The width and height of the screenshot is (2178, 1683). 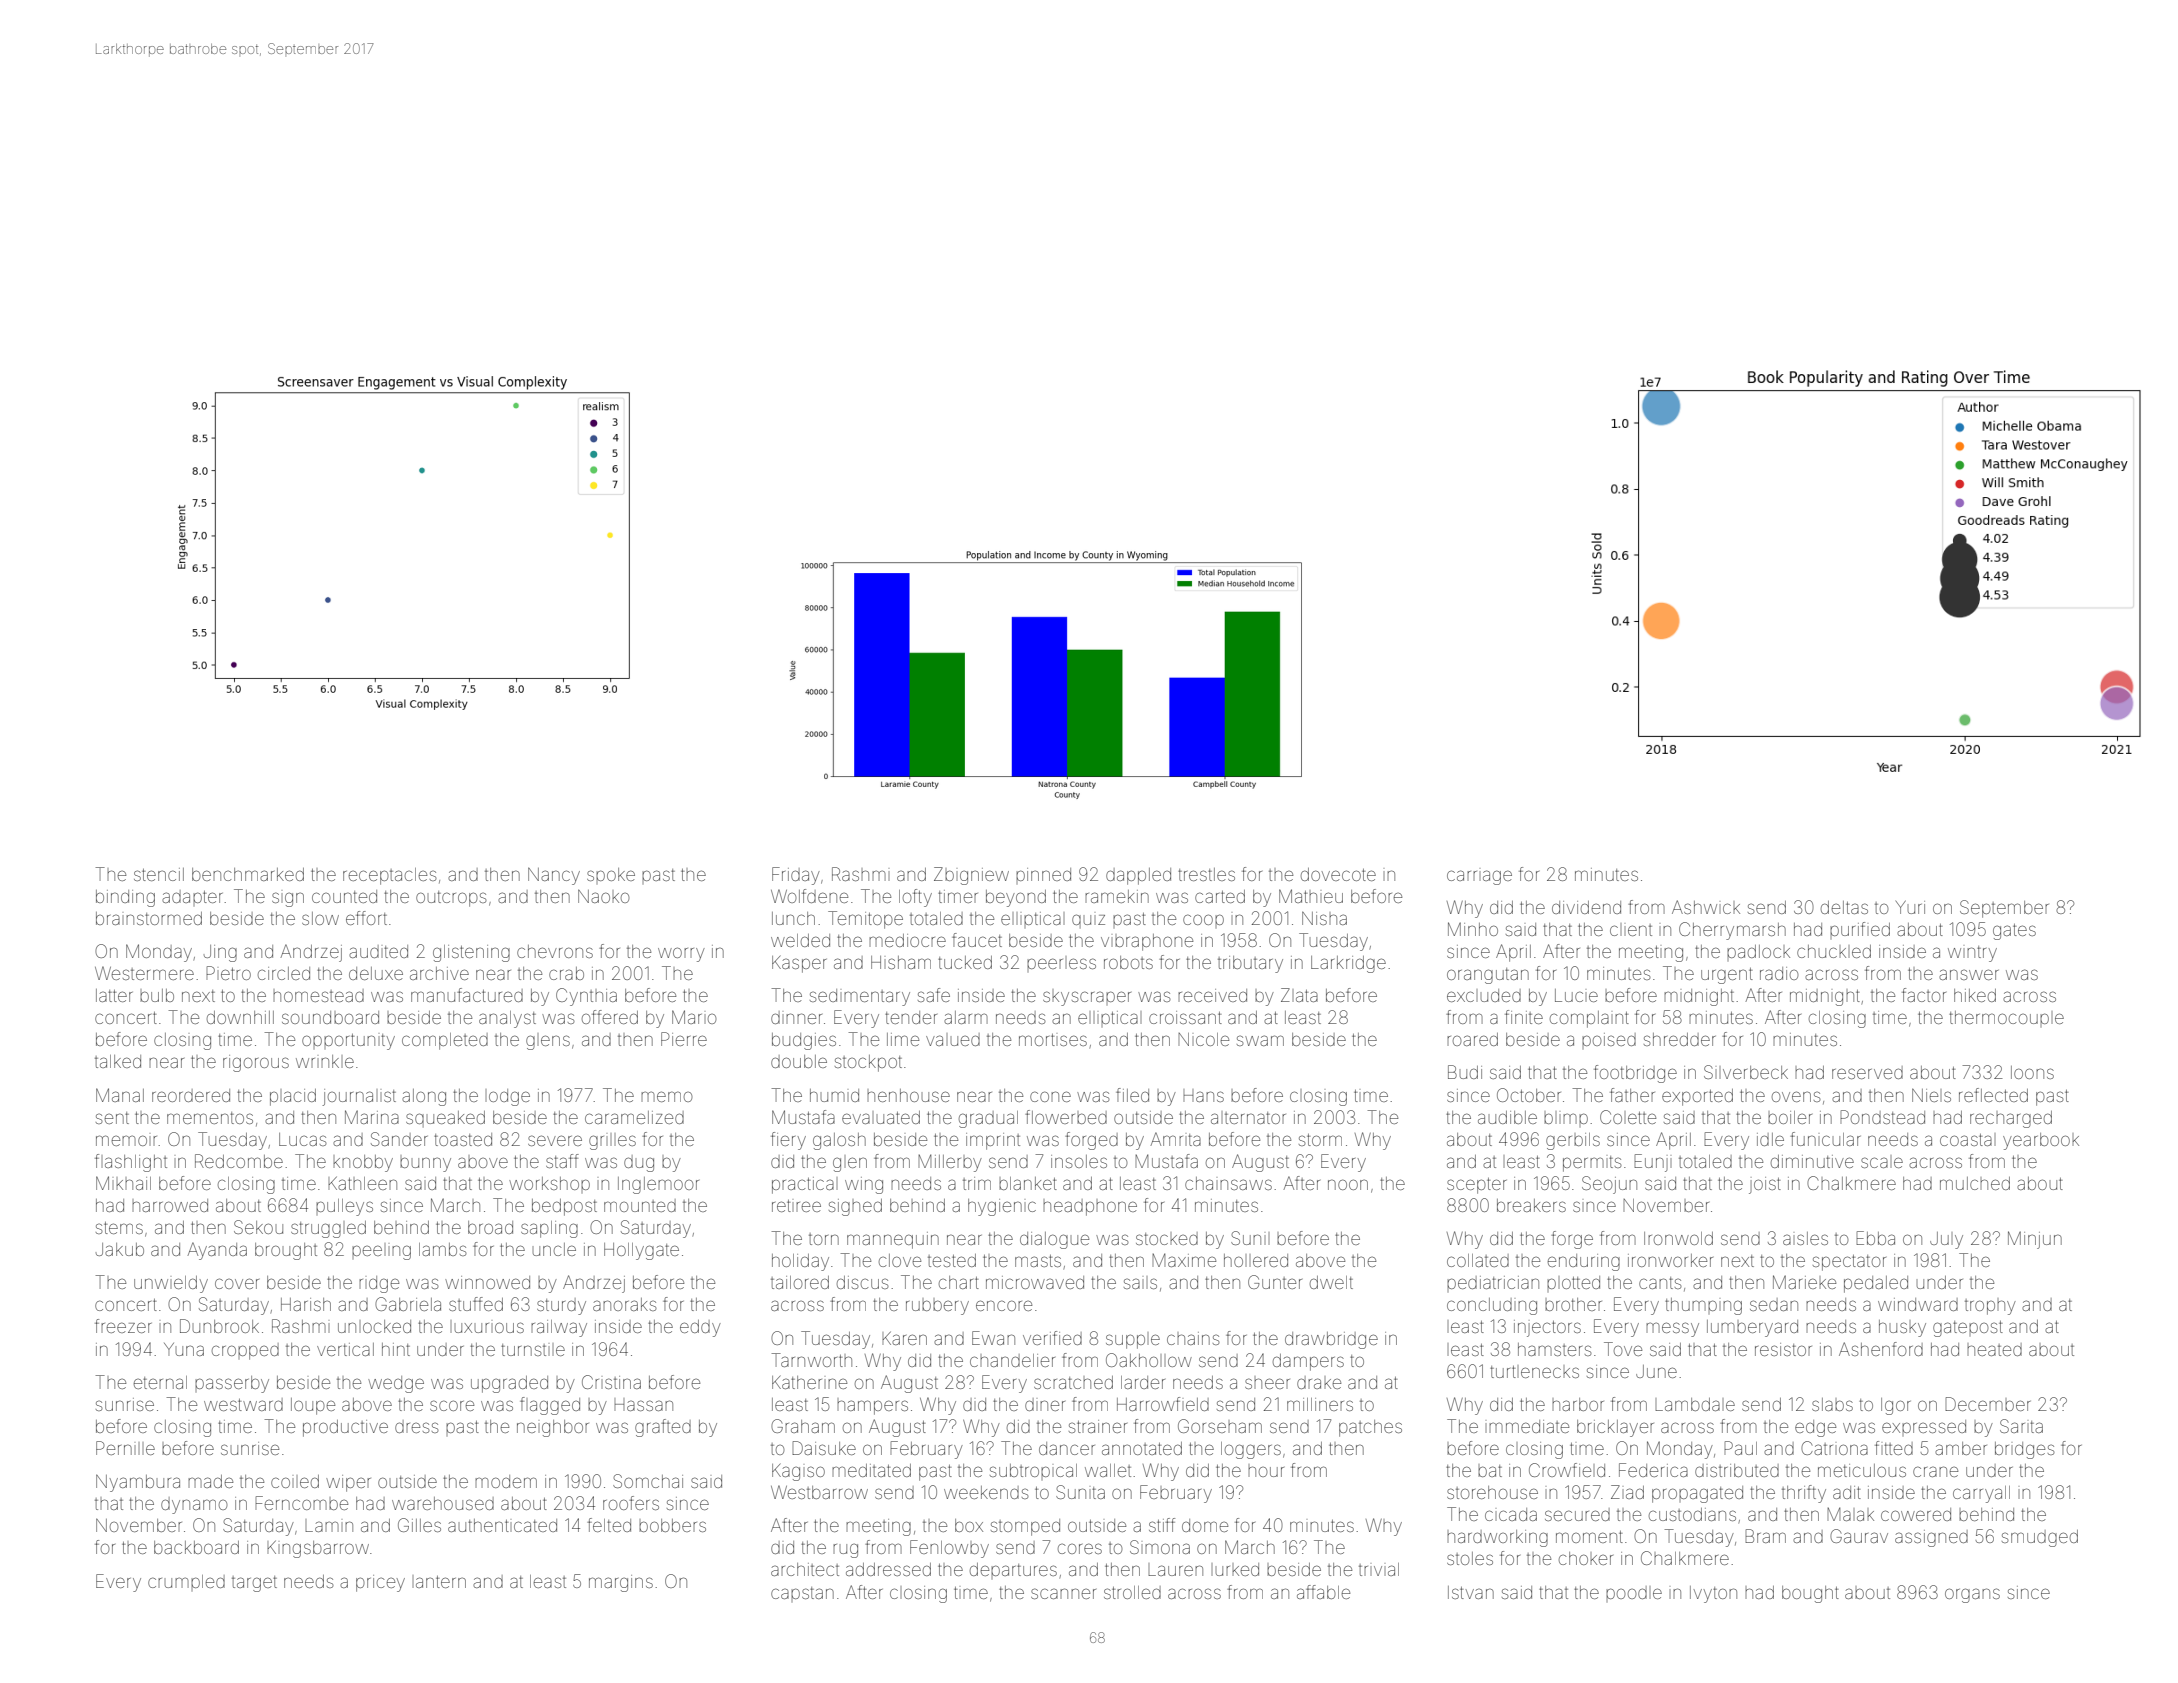 What do you see at coordinates (554, 876) in the screenshot?
I see `Nancy` at bounding box center [554, 876].
